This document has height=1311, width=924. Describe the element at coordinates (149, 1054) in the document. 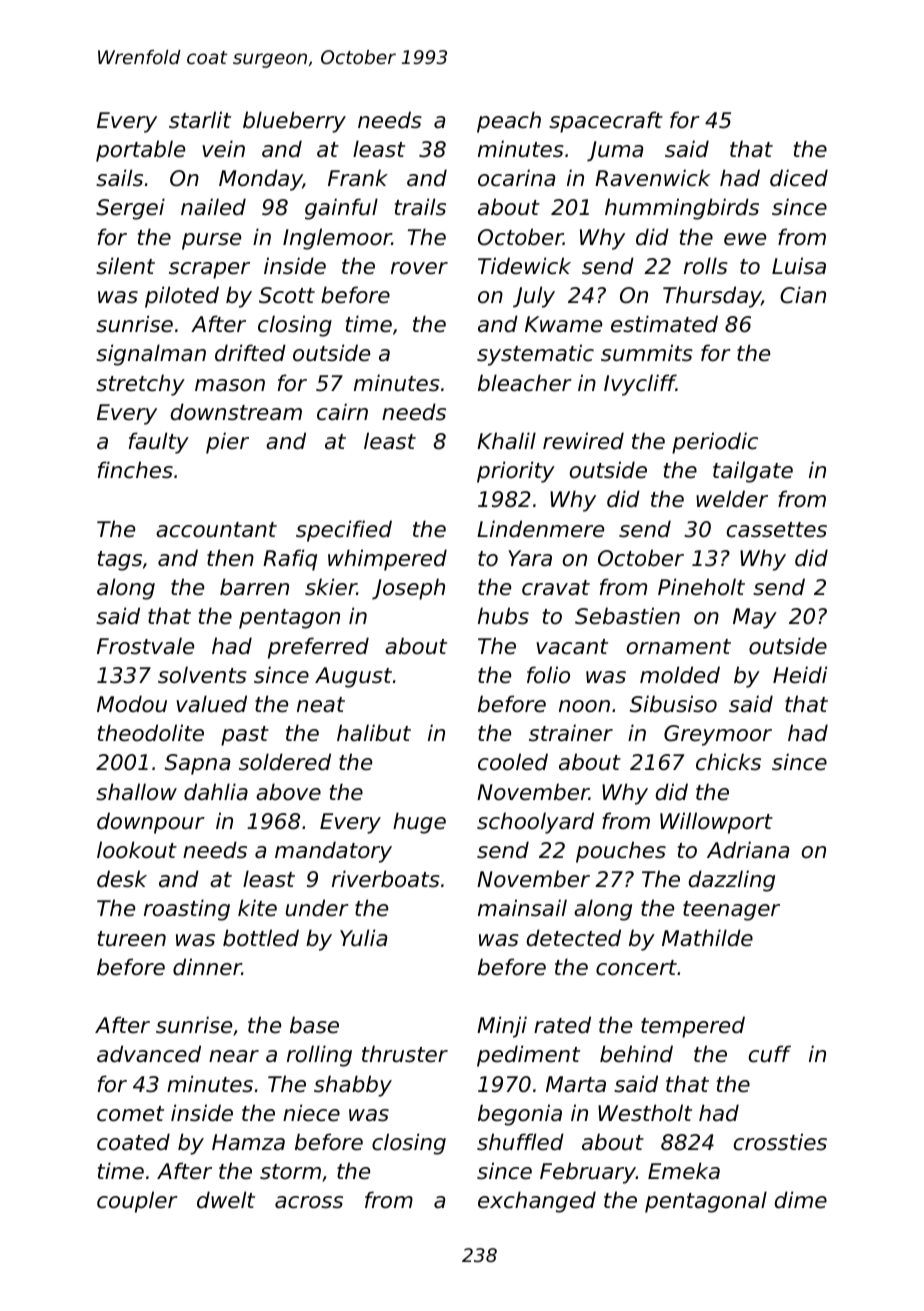

I see `advanced` at that location.
